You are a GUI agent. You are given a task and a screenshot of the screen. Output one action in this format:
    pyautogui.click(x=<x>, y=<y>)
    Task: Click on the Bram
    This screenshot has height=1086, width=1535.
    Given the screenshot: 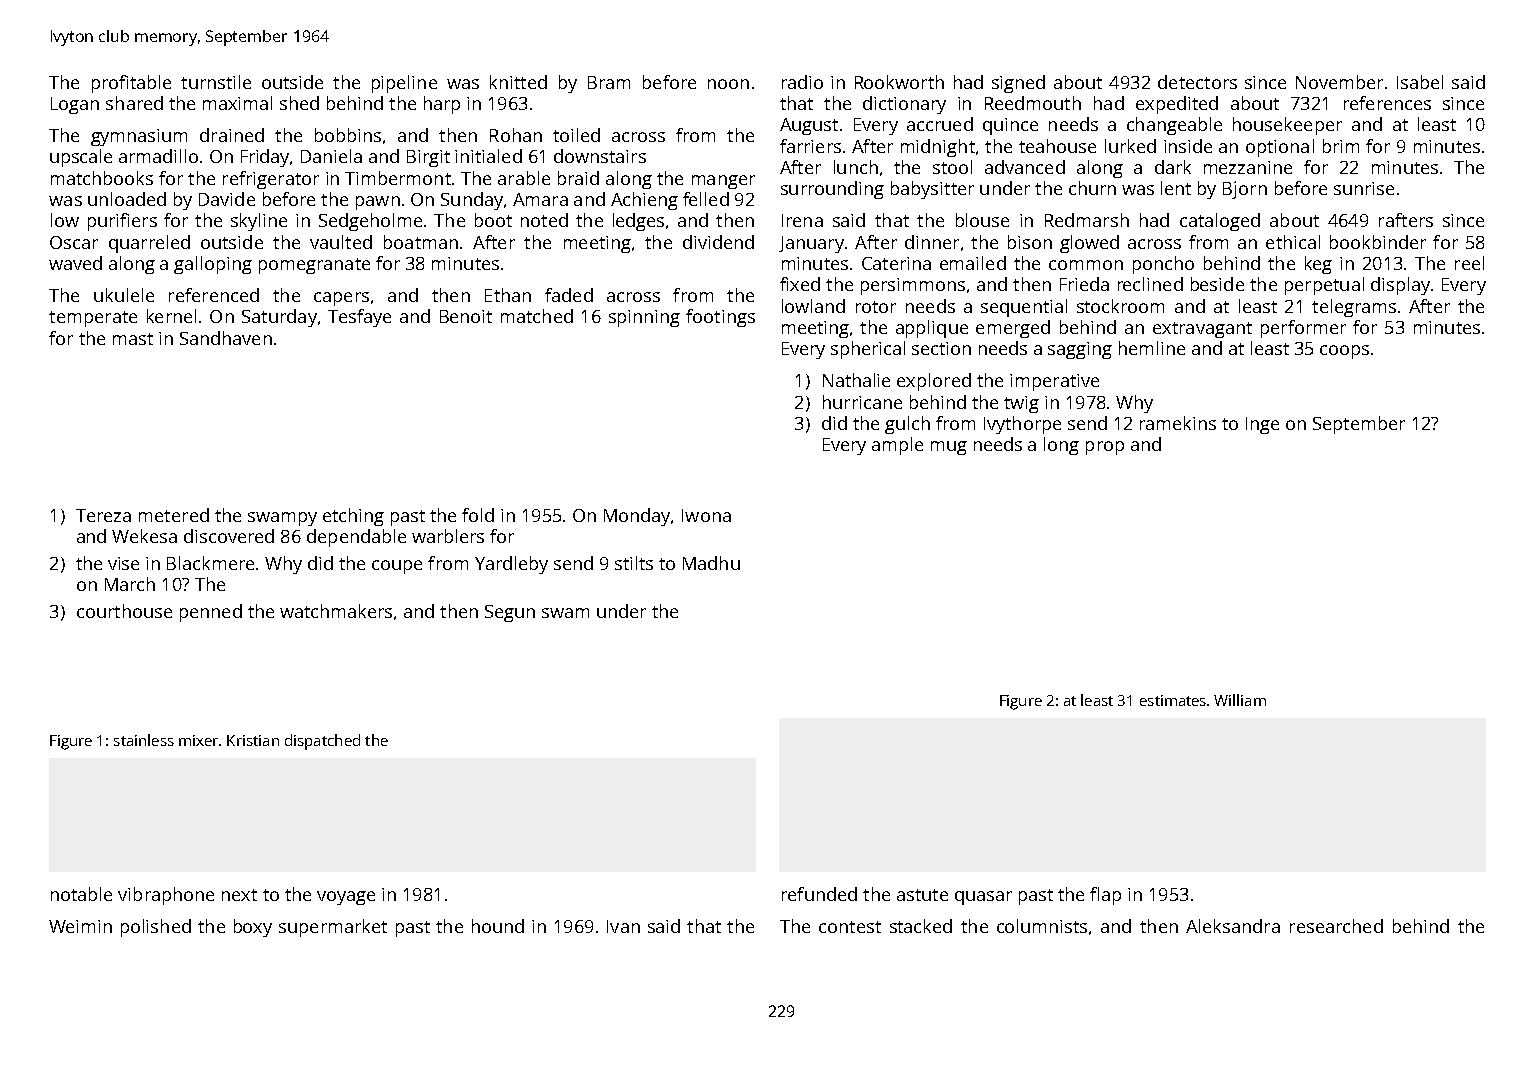 What is the action you would take?
    pyautogui.click(x=609, y=82)
